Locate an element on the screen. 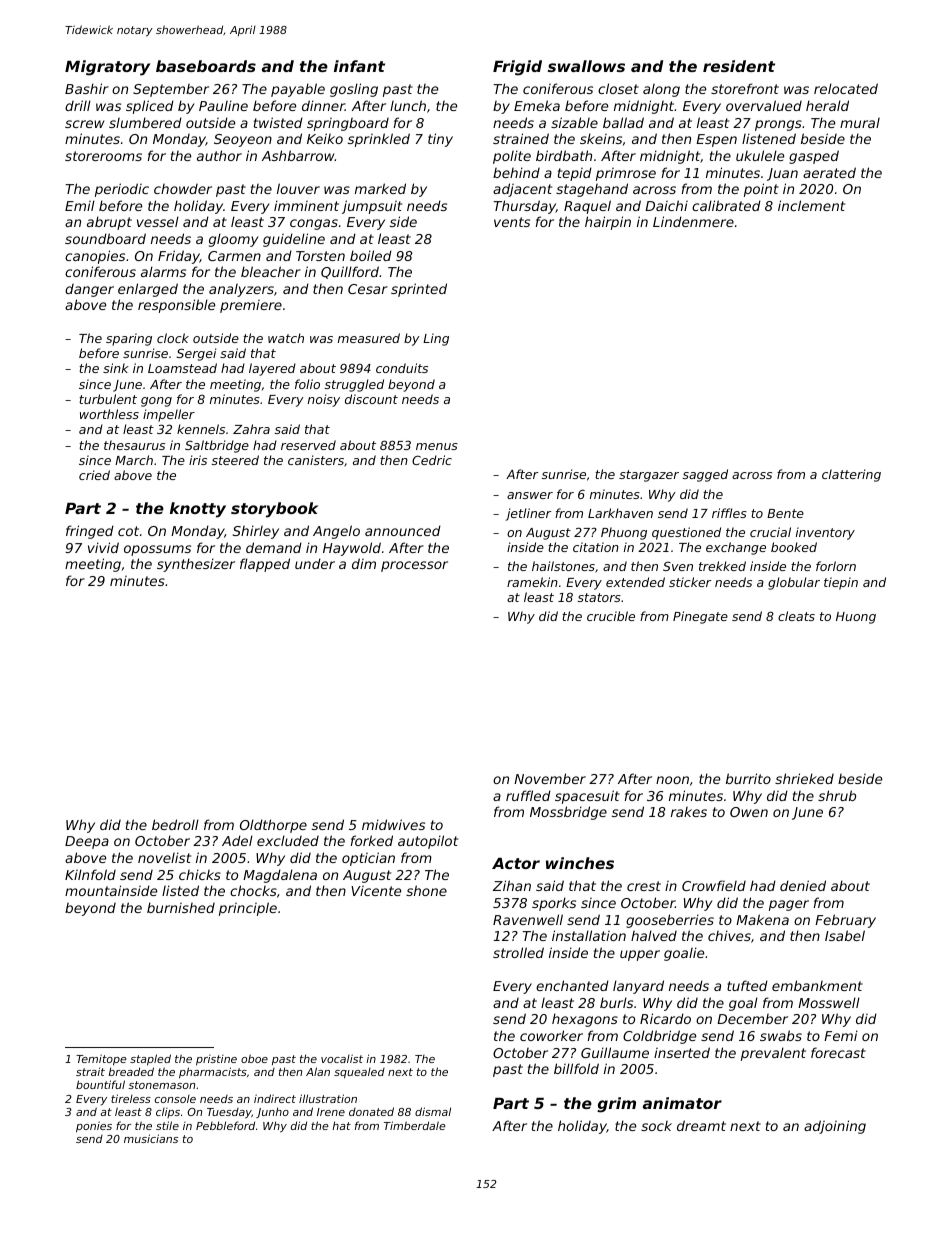  aerated is located at coordinates (829, 172).
